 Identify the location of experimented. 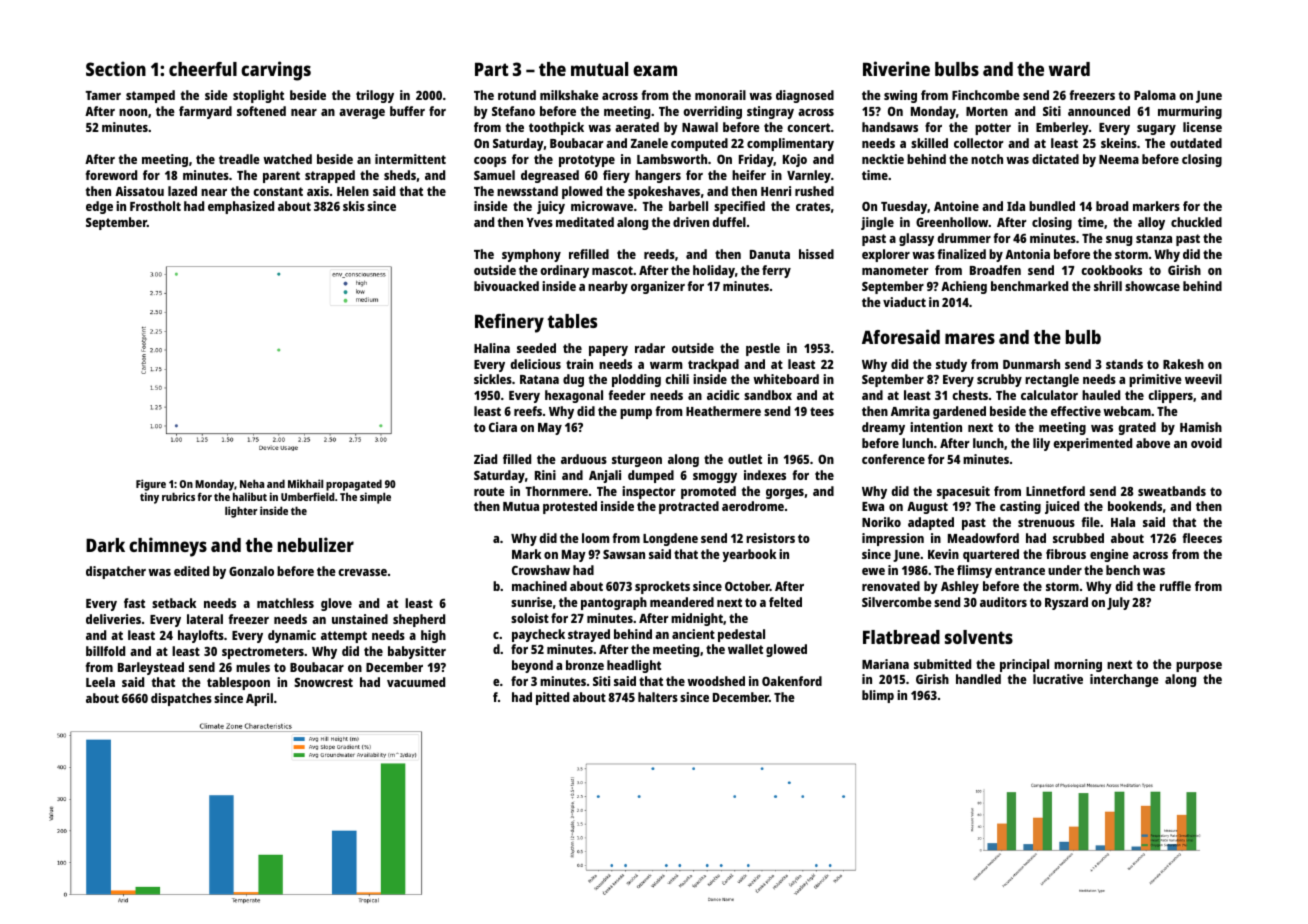
(1092, 444).
